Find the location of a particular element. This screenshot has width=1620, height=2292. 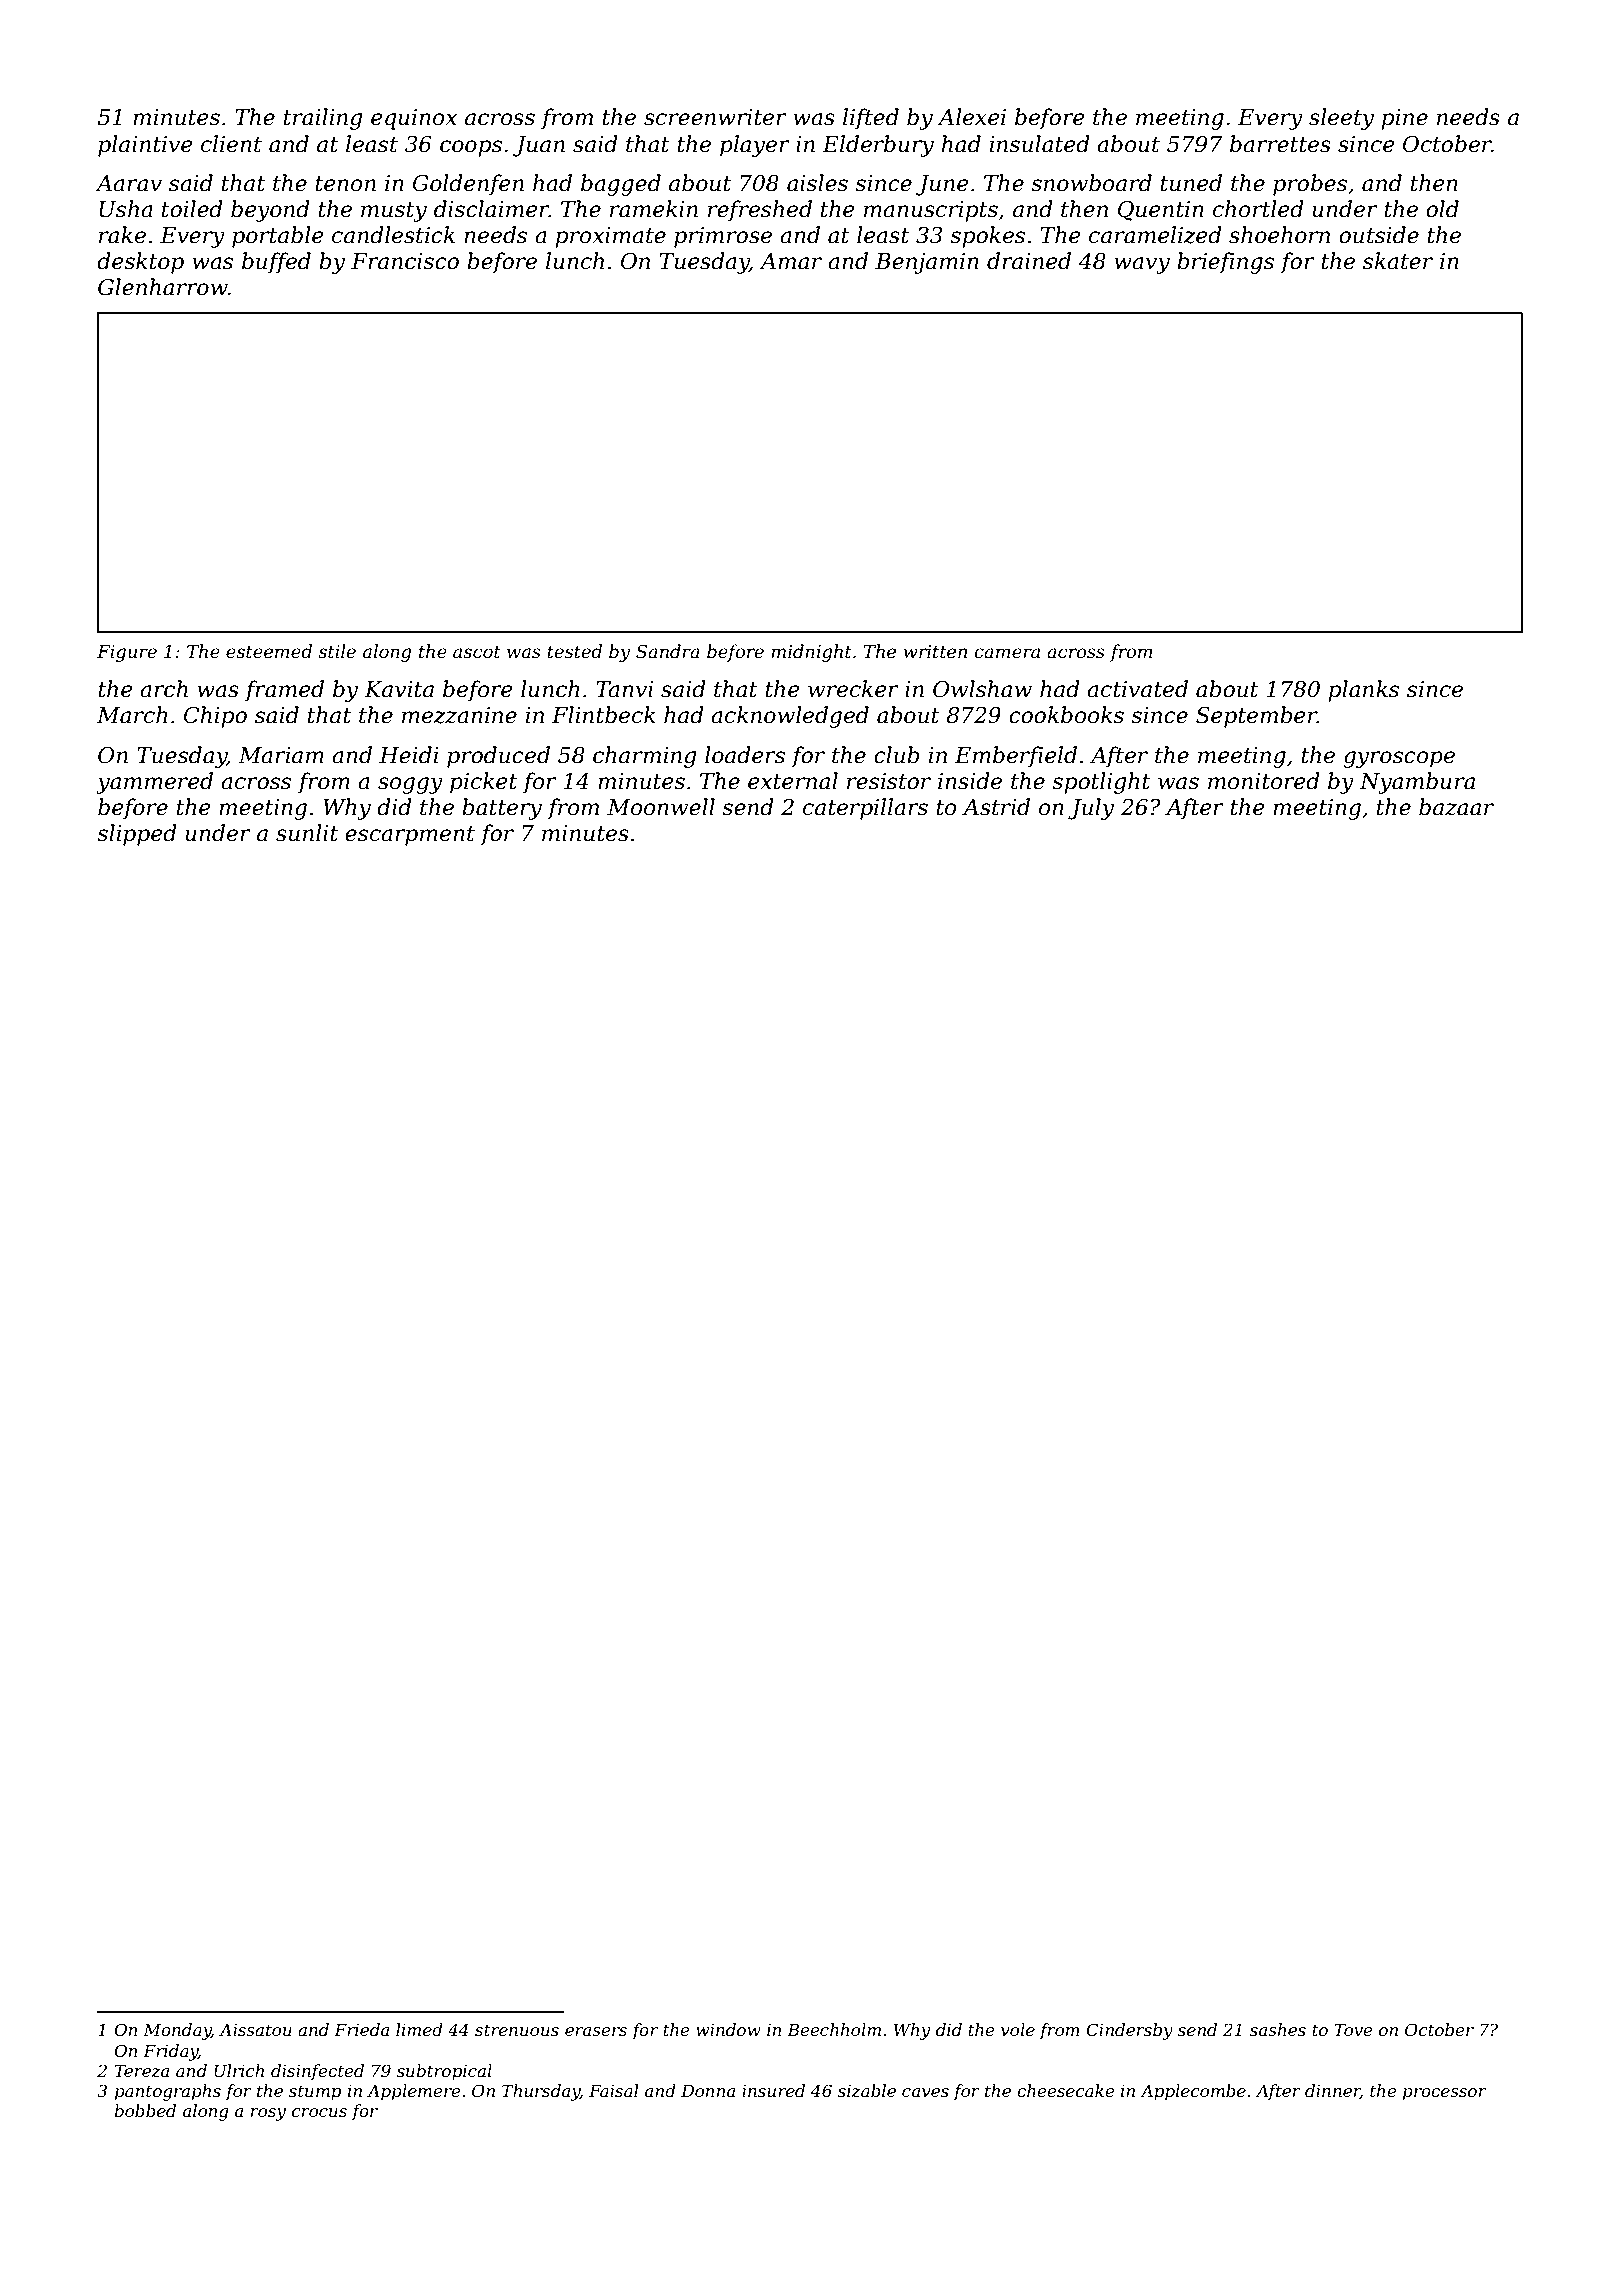

pine is located at coordinates (1404, 119).
